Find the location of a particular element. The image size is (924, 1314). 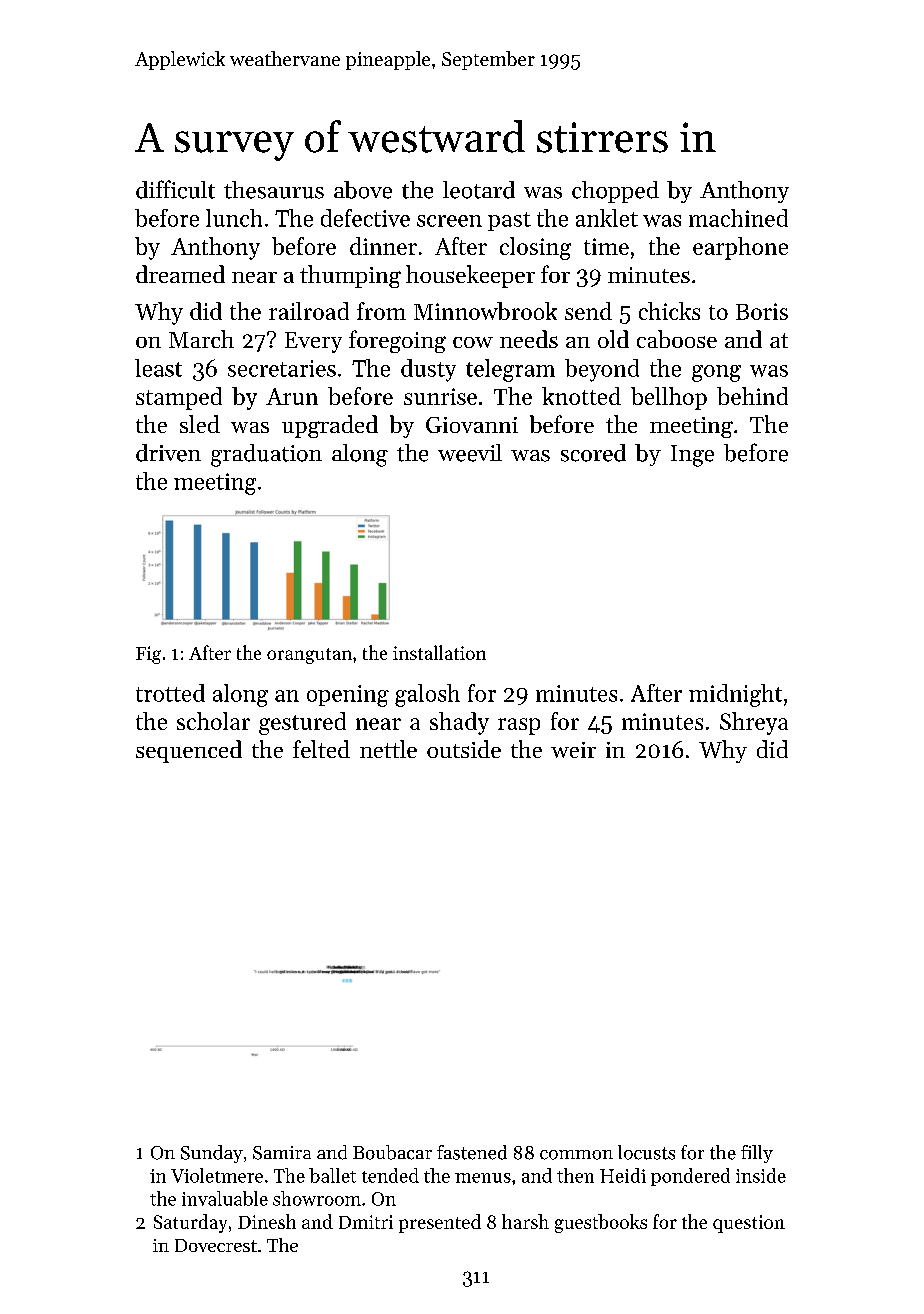

Boris is located at coordinates (762, 311).
